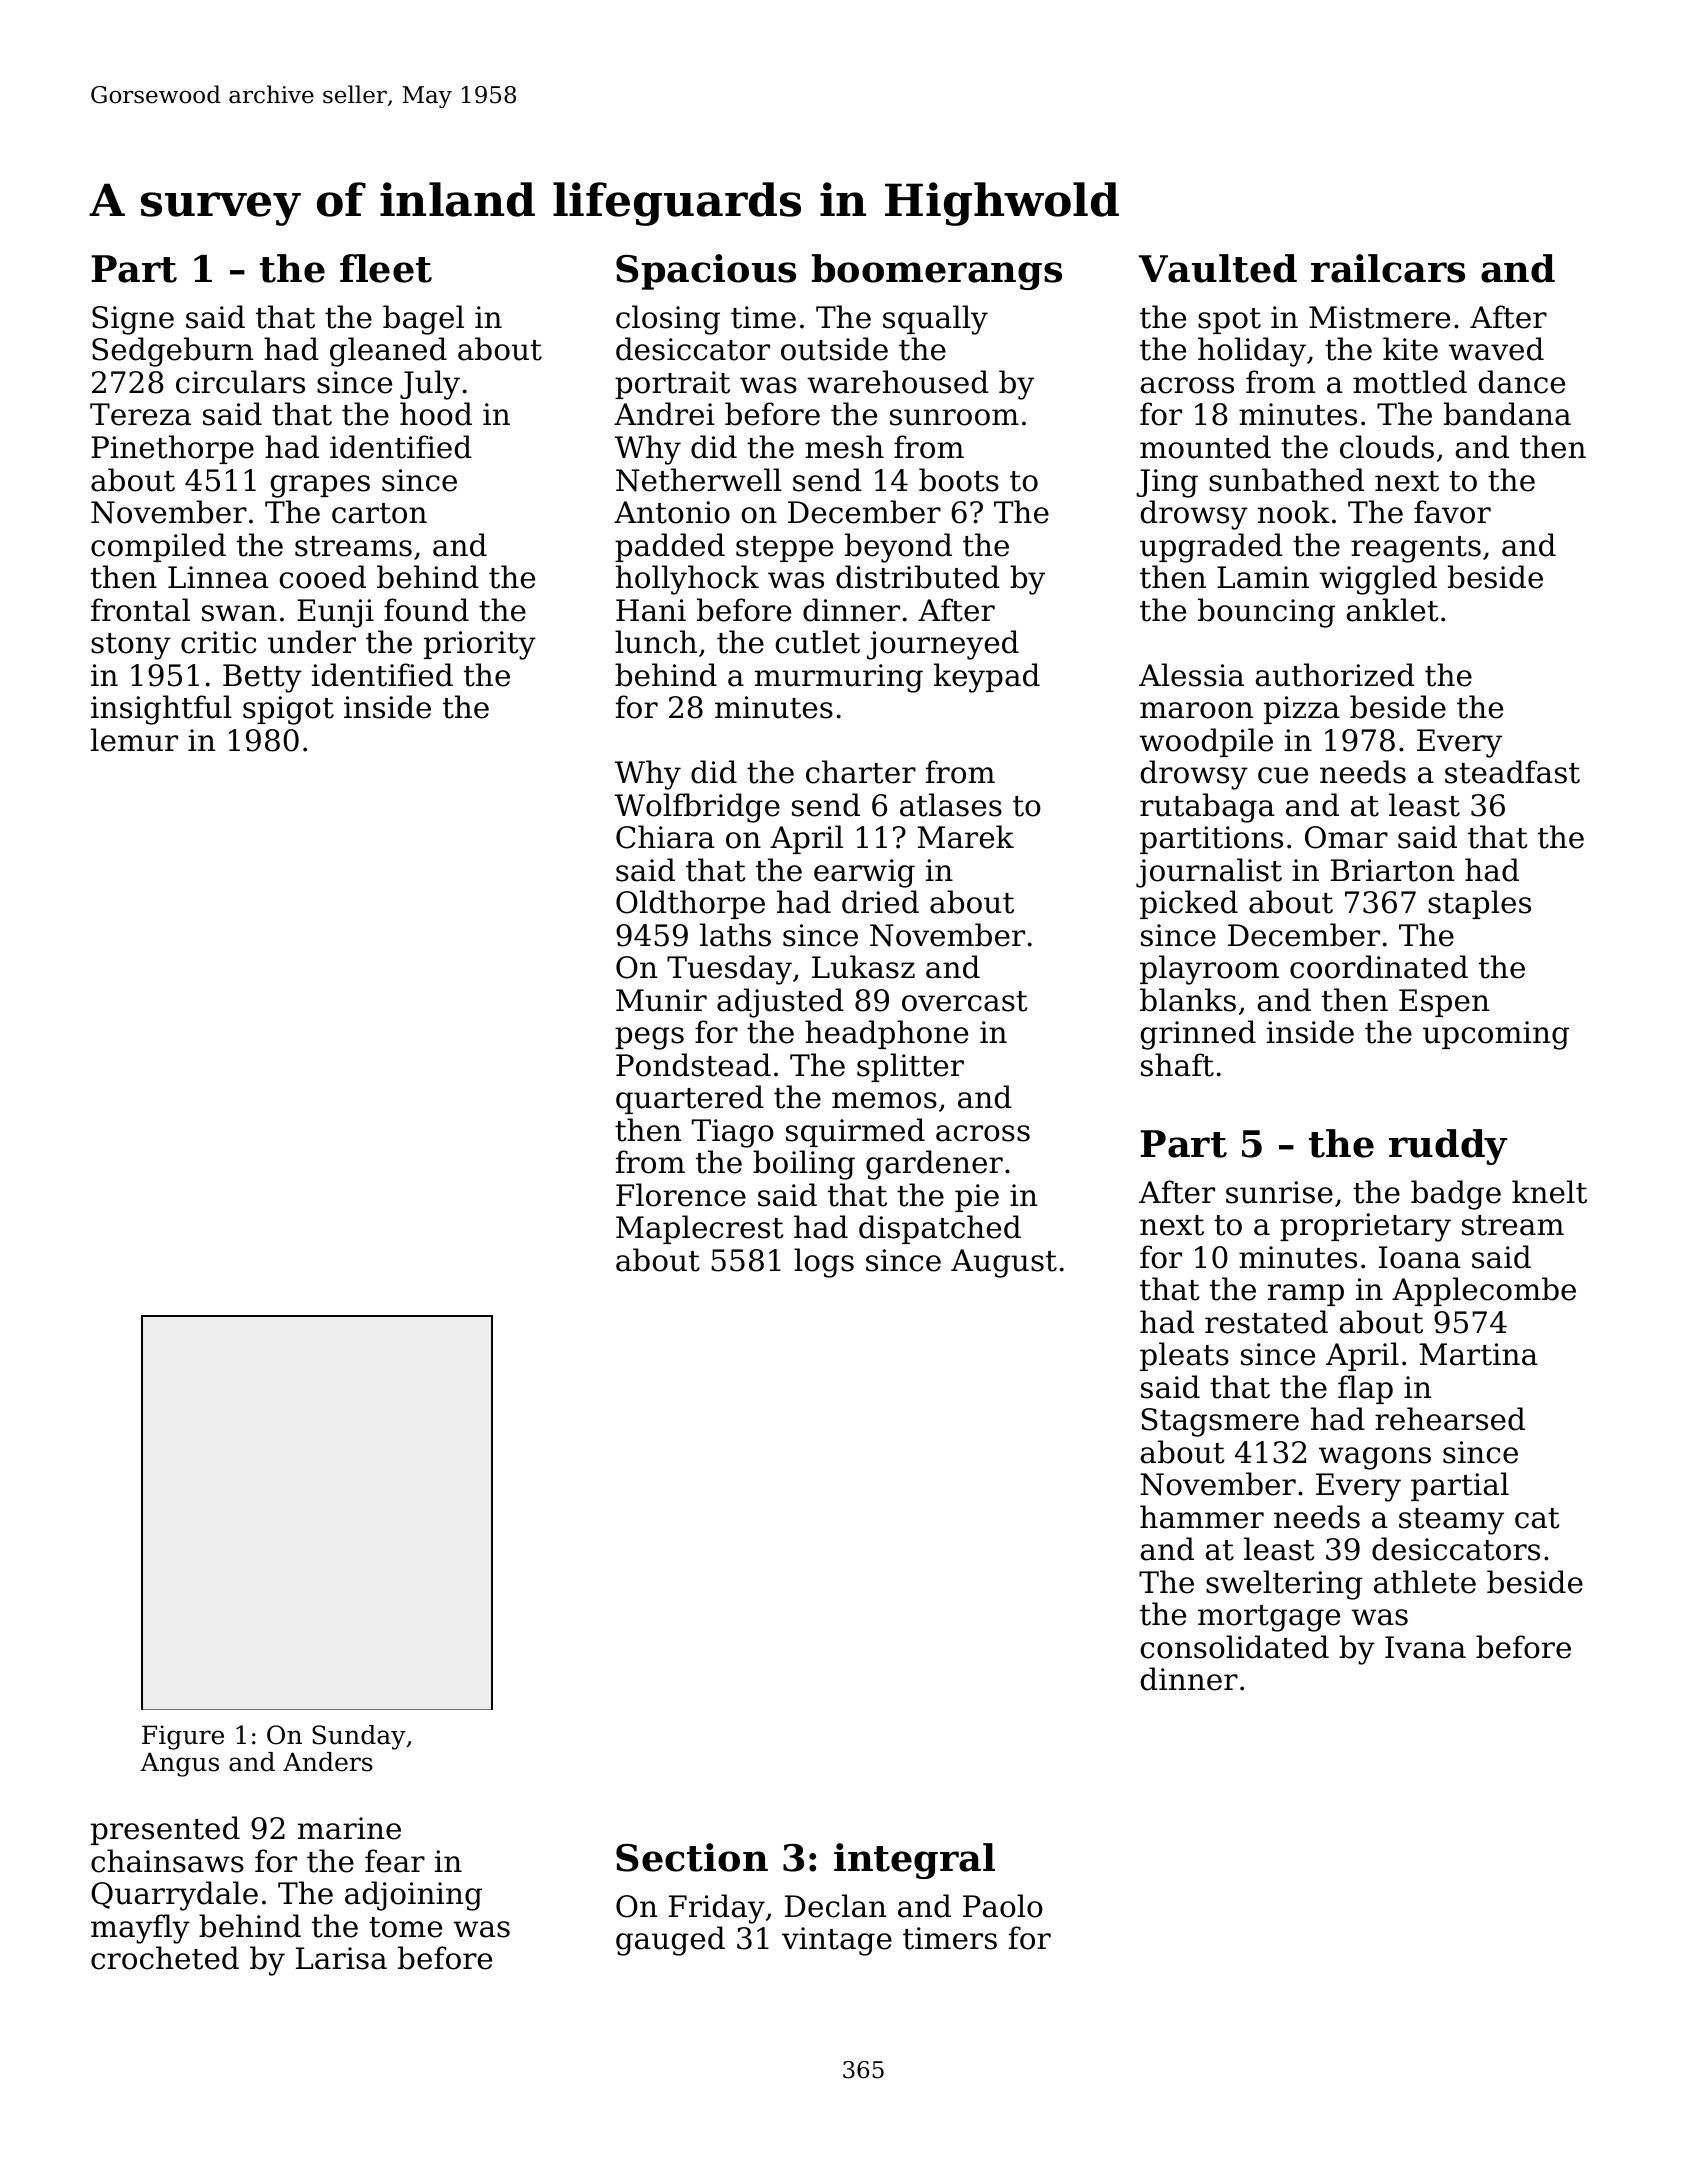  What do you see at coordinates (954, 417) in the screenshot?
I see `sunroom` at bounding box center [954, 417].
